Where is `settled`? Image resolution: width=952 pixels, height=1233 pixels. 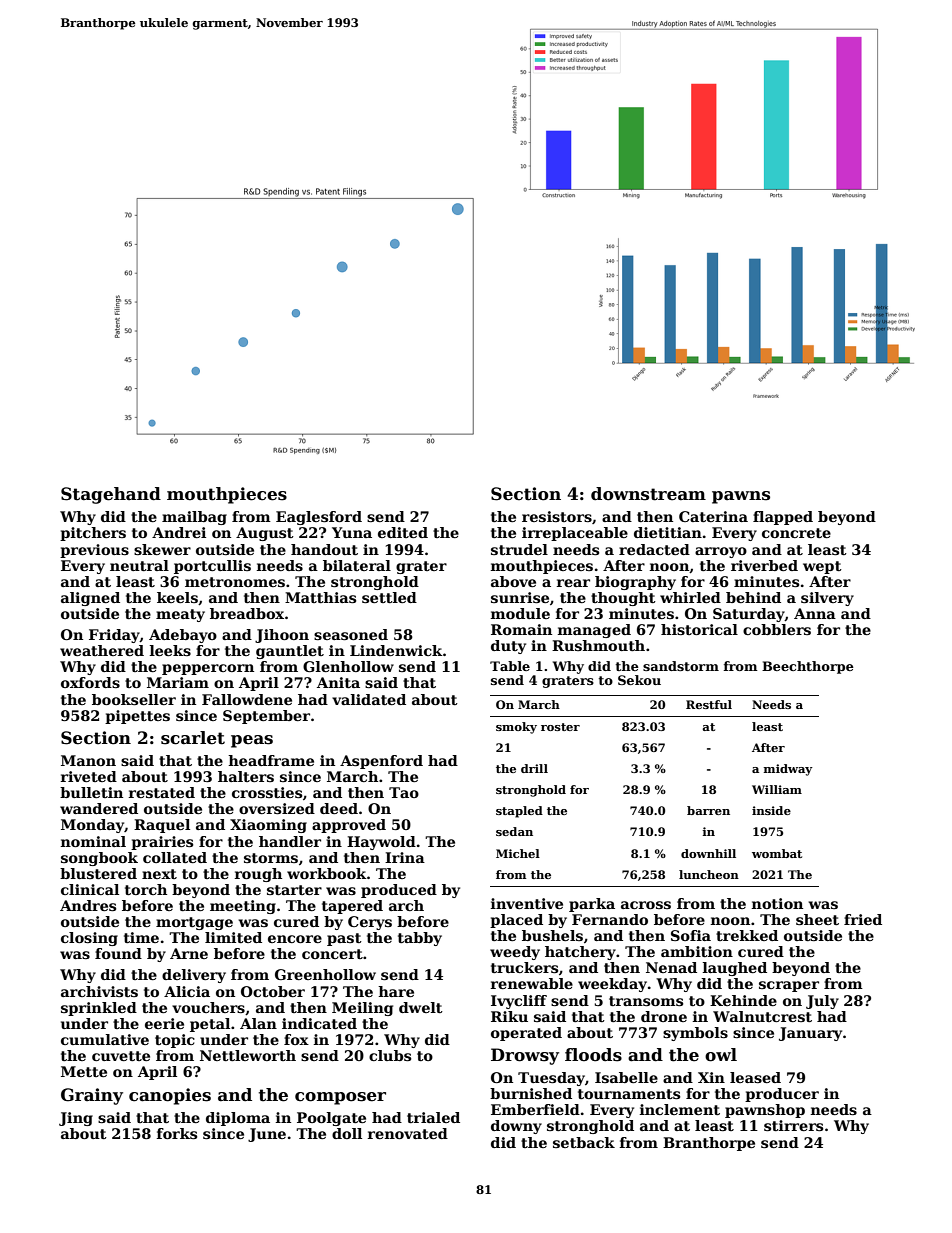 settled is located at coordinates (389, 597).
